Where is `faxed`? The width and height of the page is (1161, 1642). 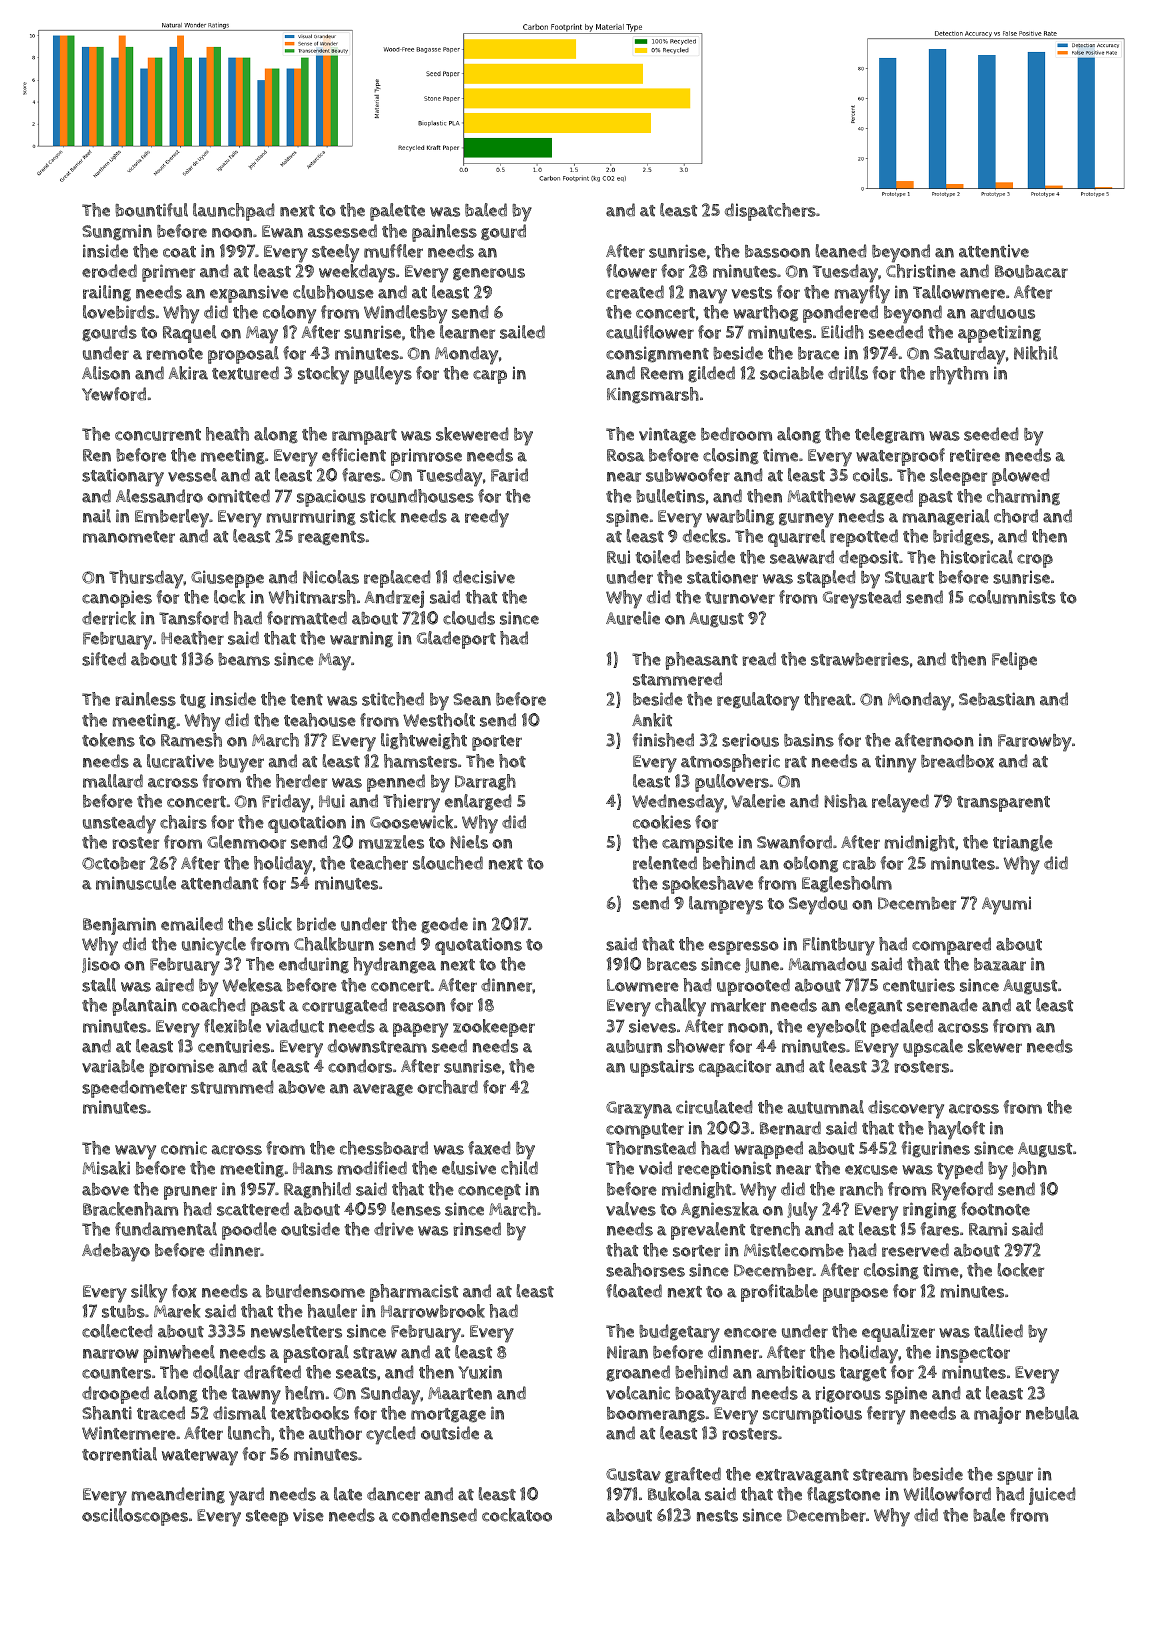
faxed is located at coordinates (489, 1148).
